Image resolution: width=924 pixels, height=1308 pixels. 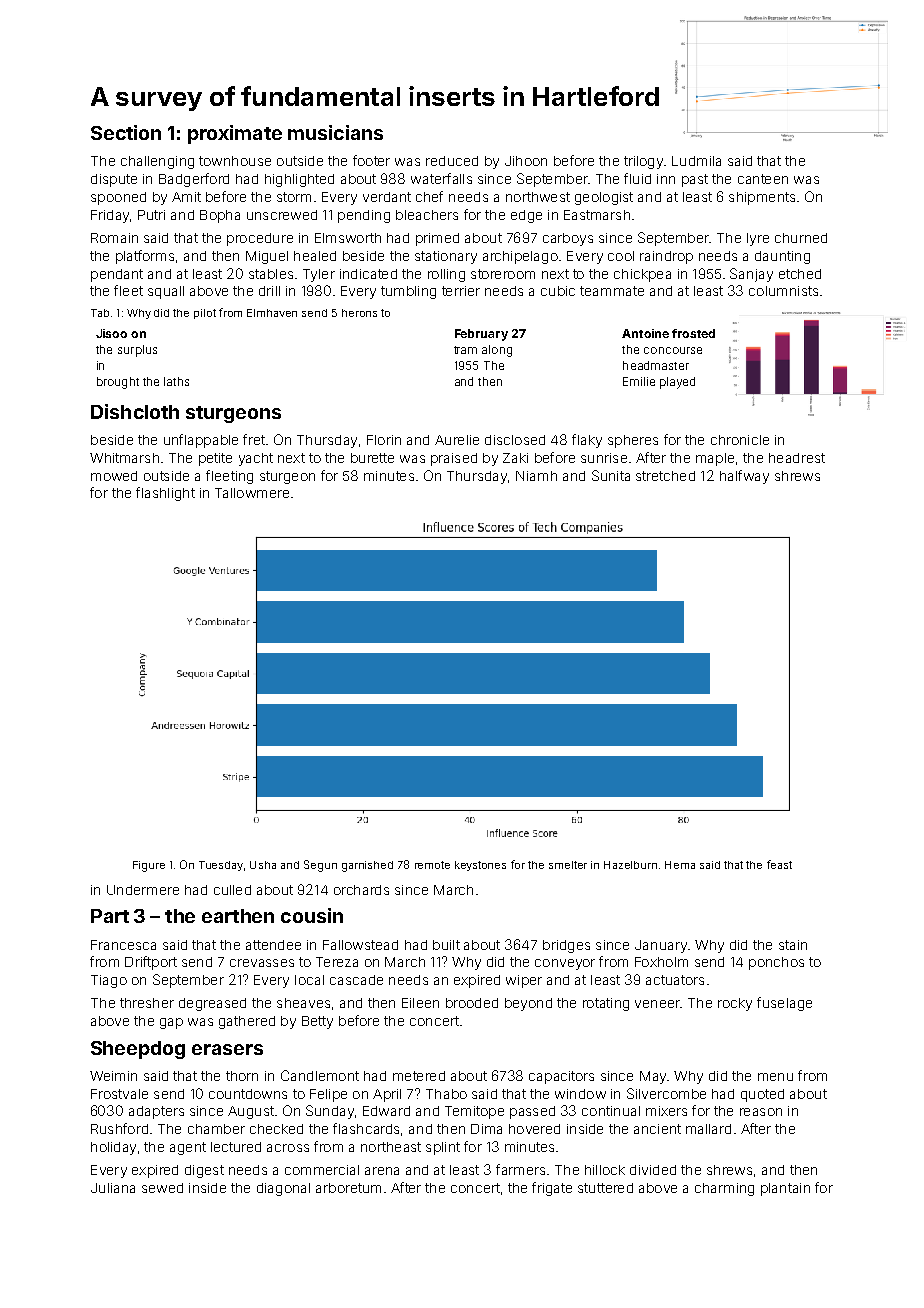 What do you see at coordinates (201, 441) in the image?
I see `unflappable` at bounding box center [201, 441].
